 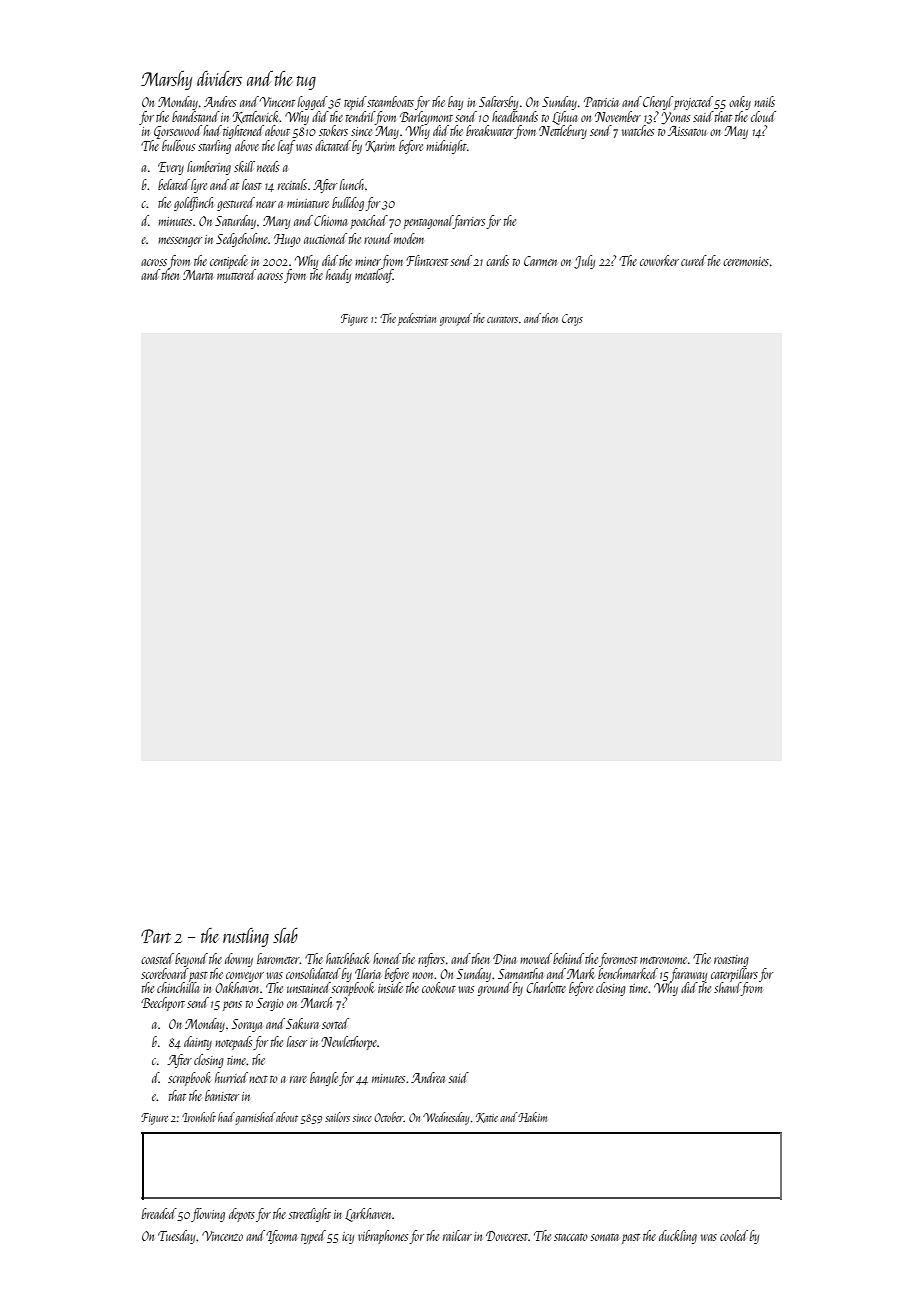 I want to click on rustling, so click(x=246, y=937).
